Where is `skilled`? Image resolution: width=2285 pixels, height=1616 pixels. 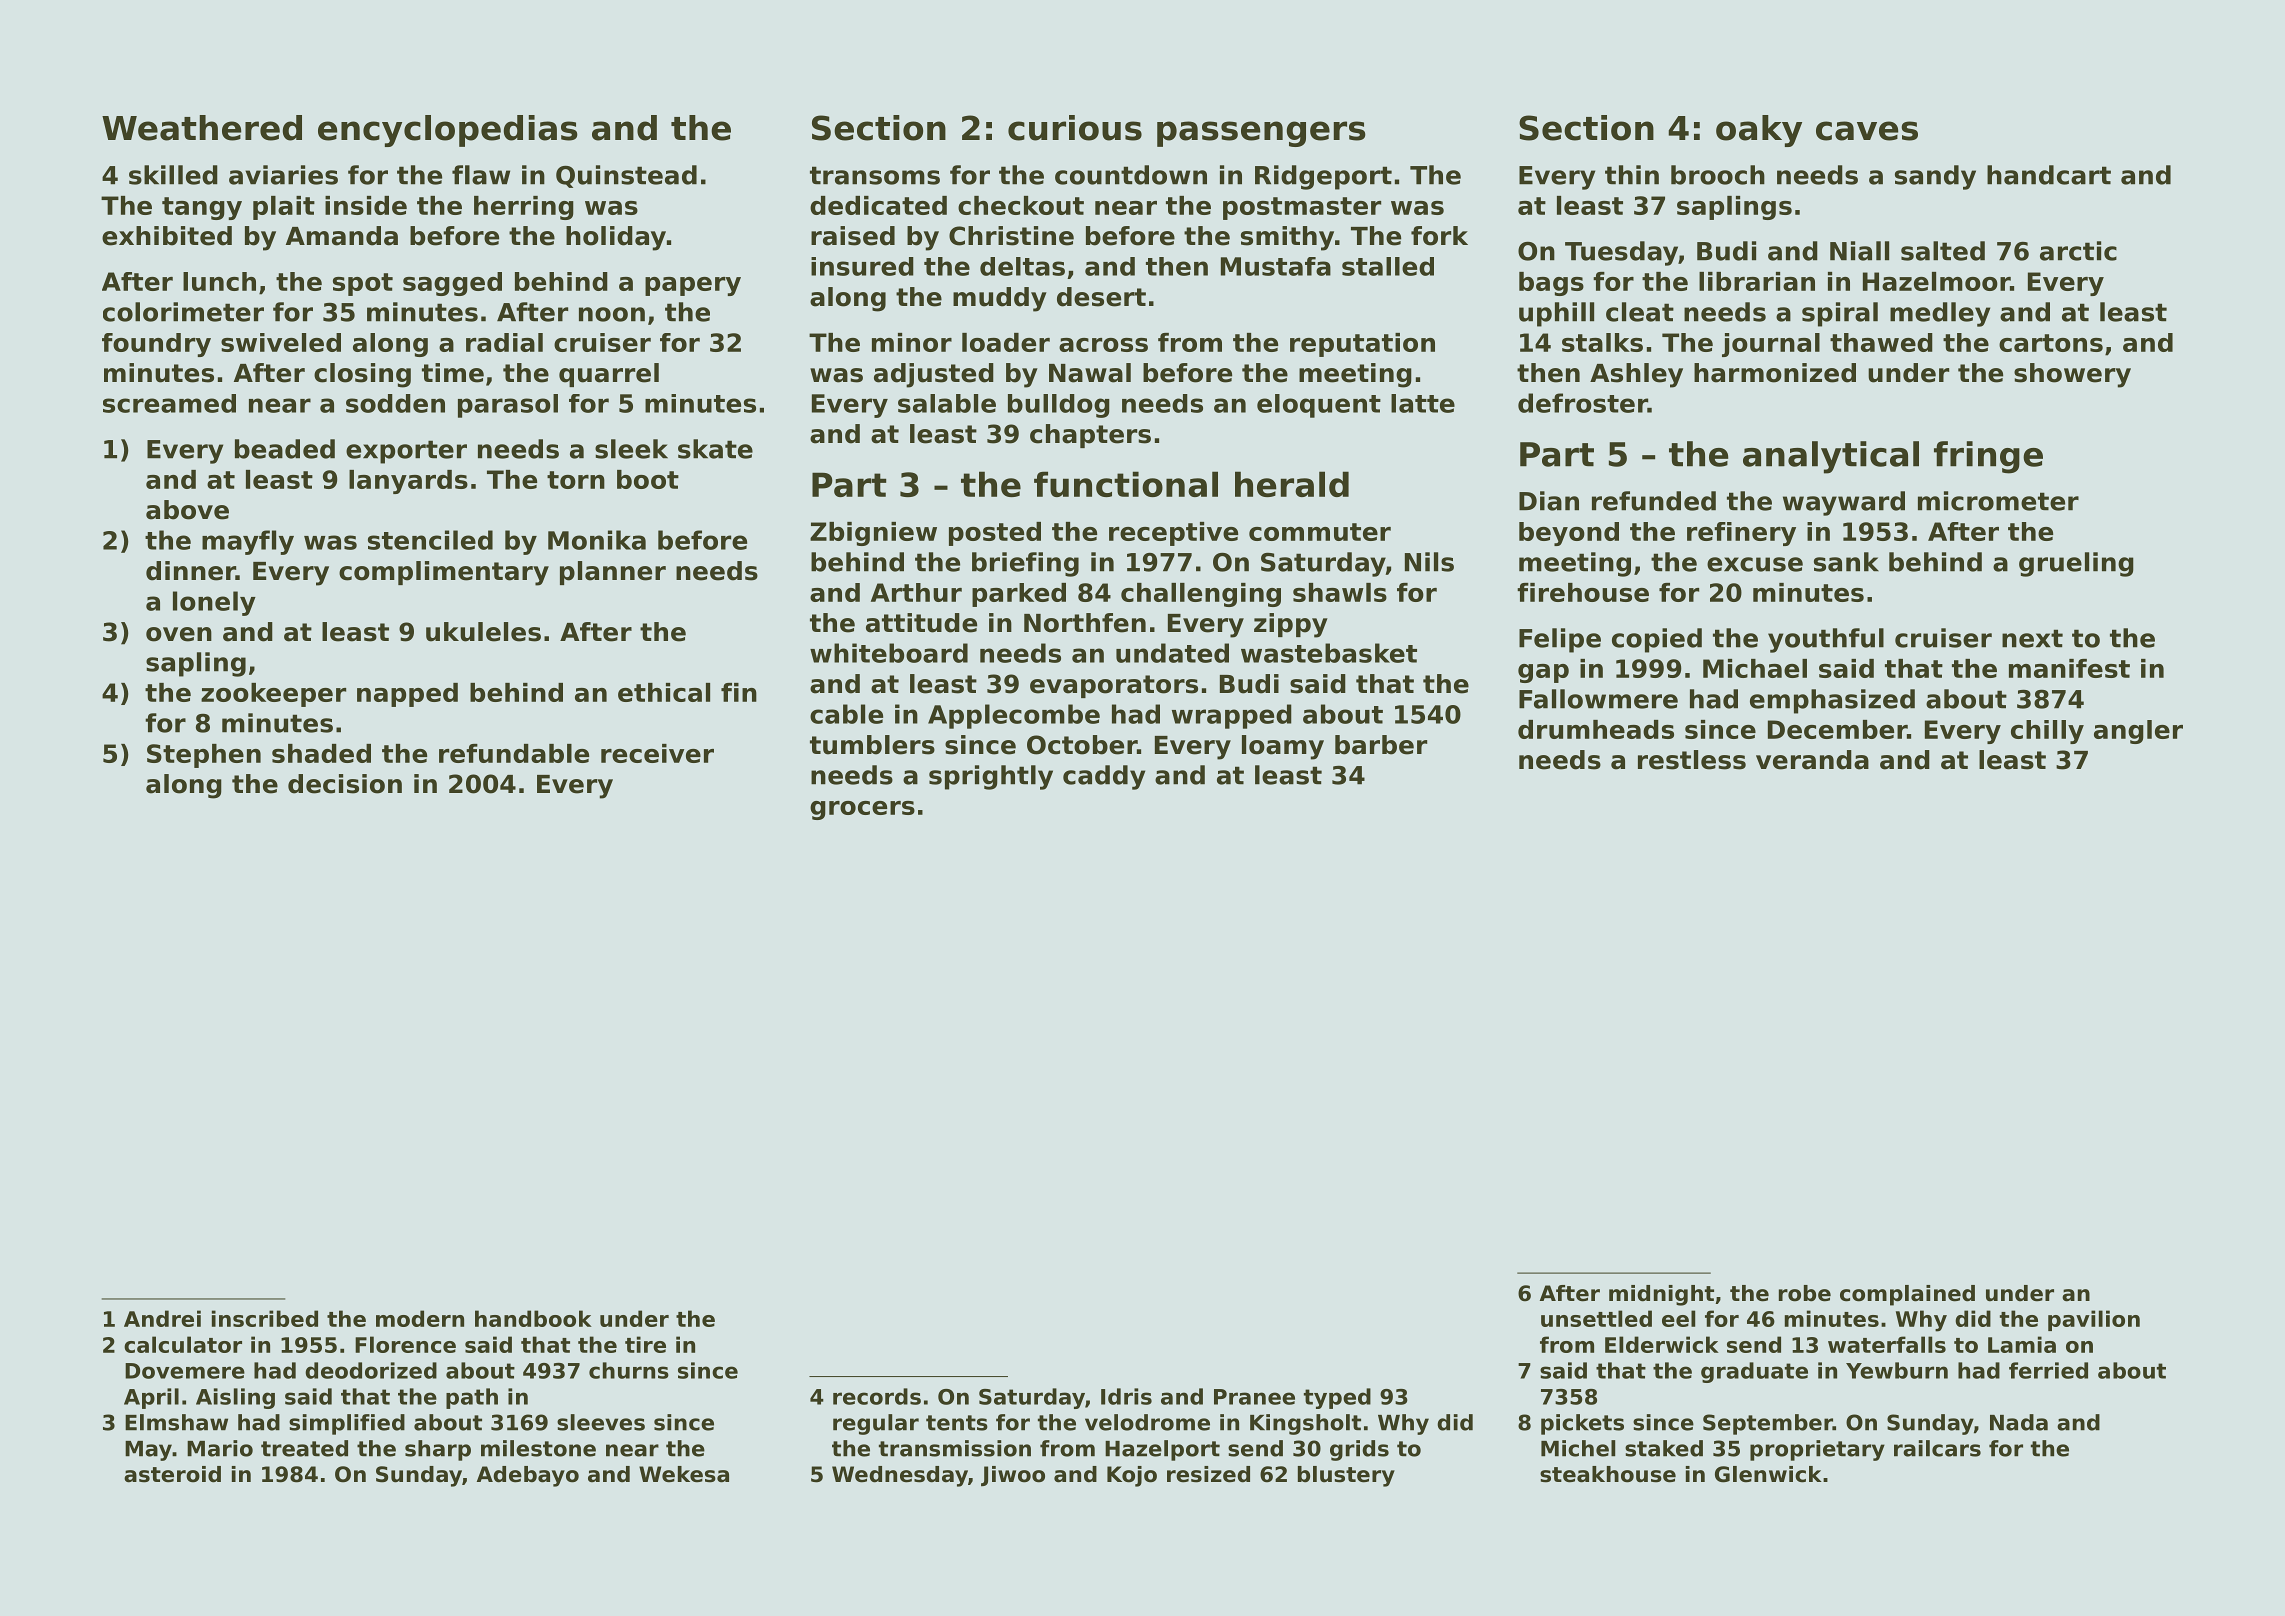
skilled is located at coordinates (173, 175).
